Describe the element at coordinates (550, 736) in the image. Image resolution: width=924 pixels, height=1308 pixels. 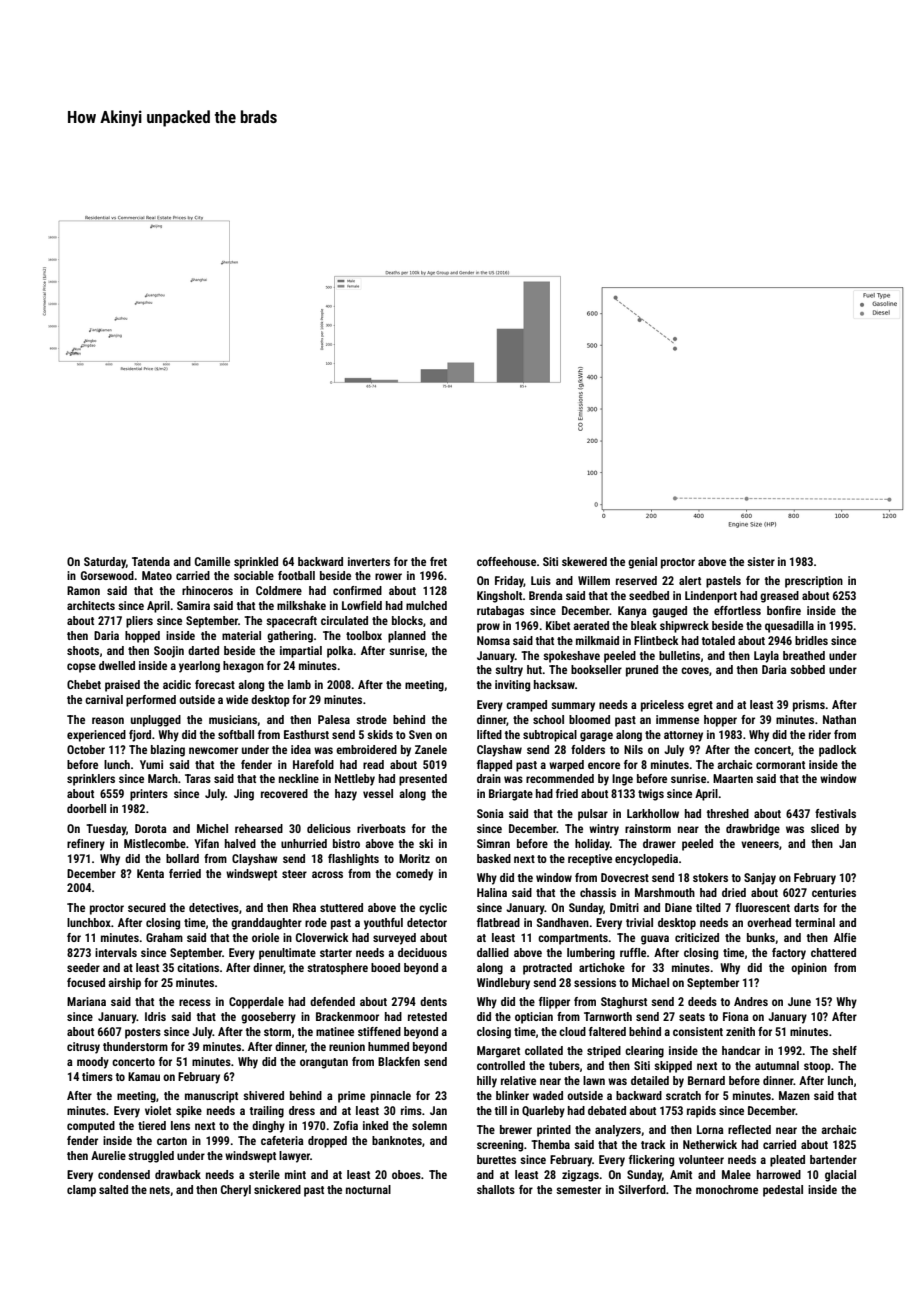
I see `subtropical` at that location.
